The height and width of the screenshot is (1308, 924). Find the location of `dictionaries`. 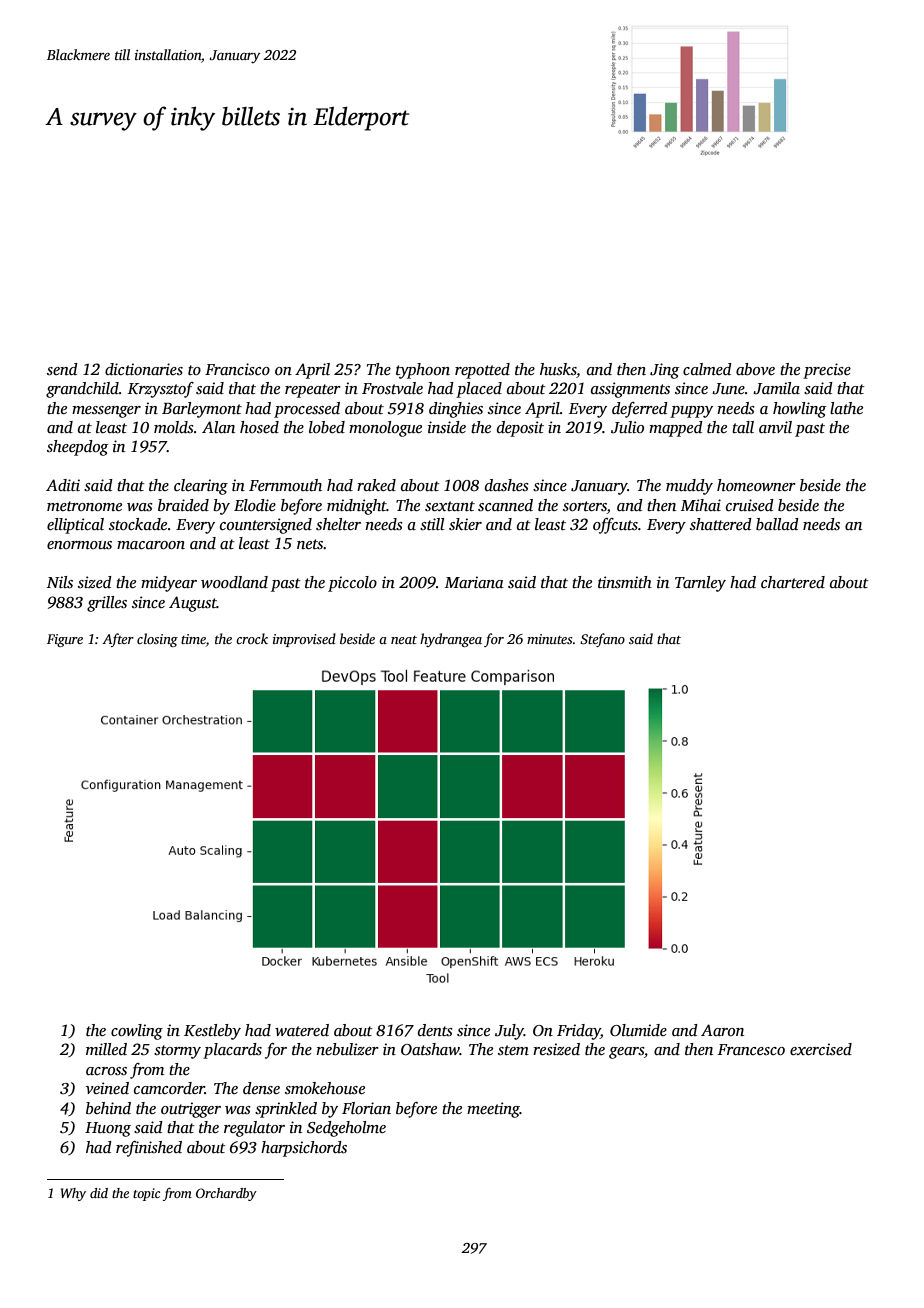

dictionaries is located at coordinates (144, 369).
